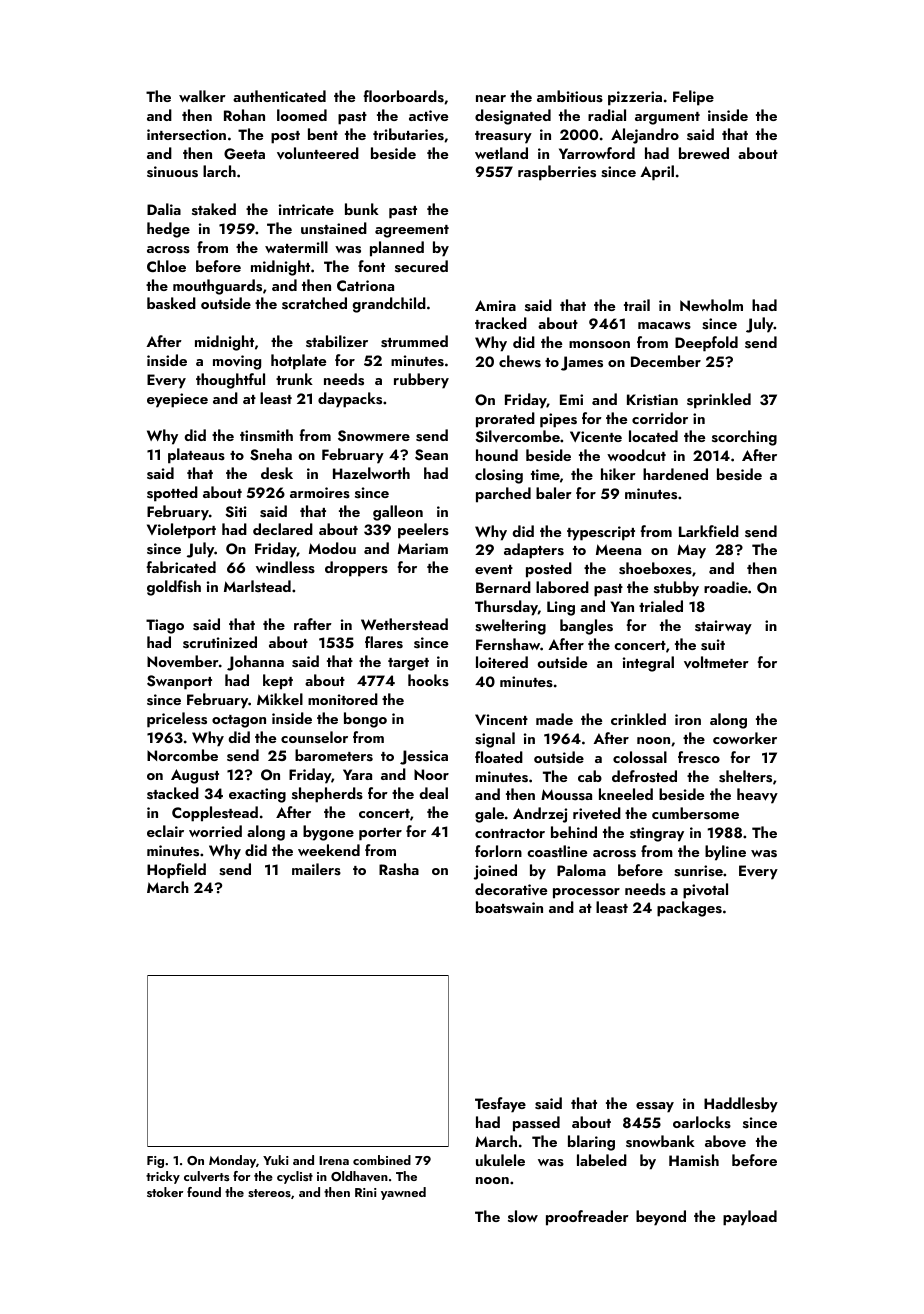 The height and width of the document is (1314, 924). I want to click on decorative, so click(511, 889).
